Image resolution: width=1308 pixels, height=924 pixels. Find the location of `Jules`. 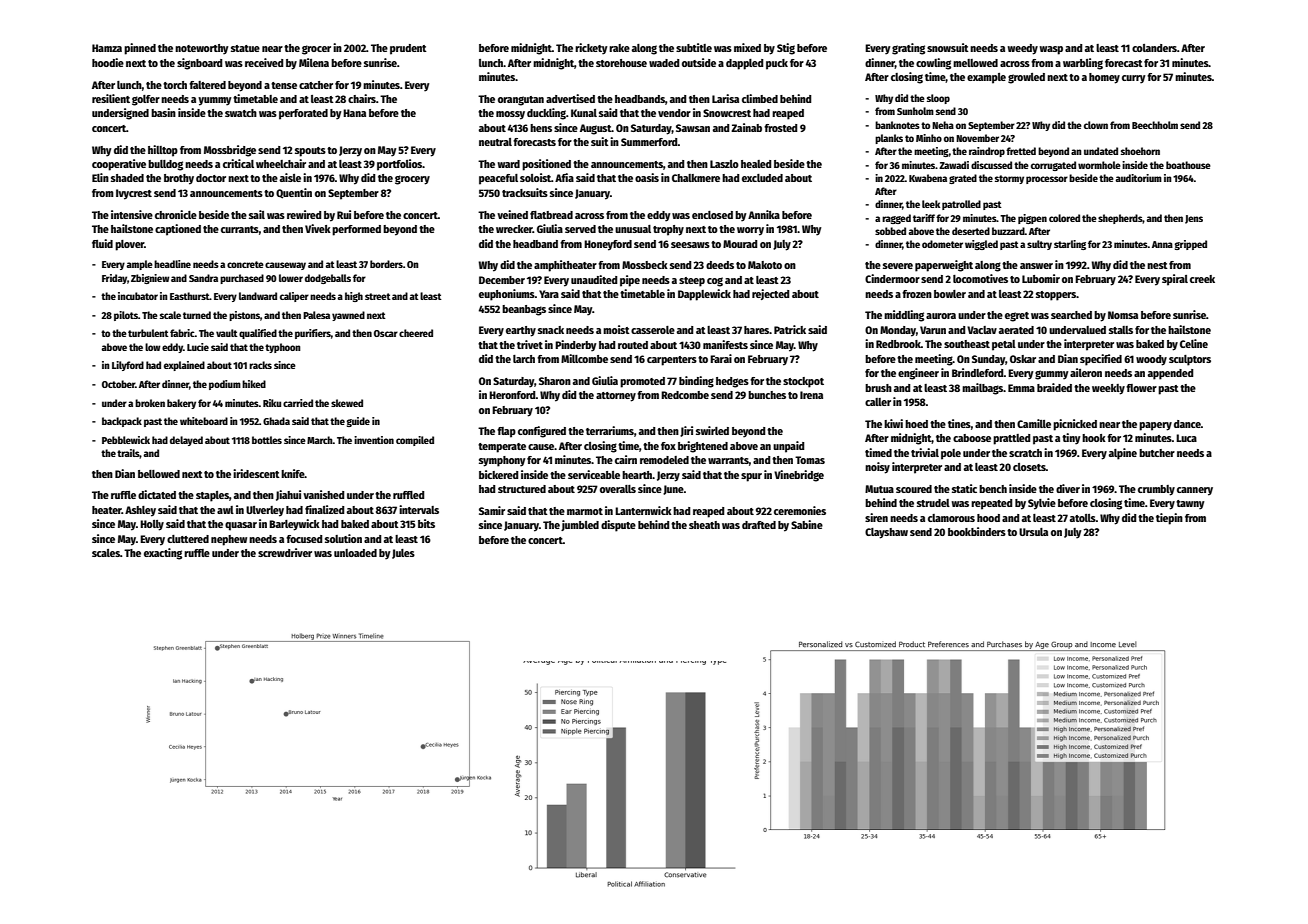

Jules is located at coordinates (403, 554).
